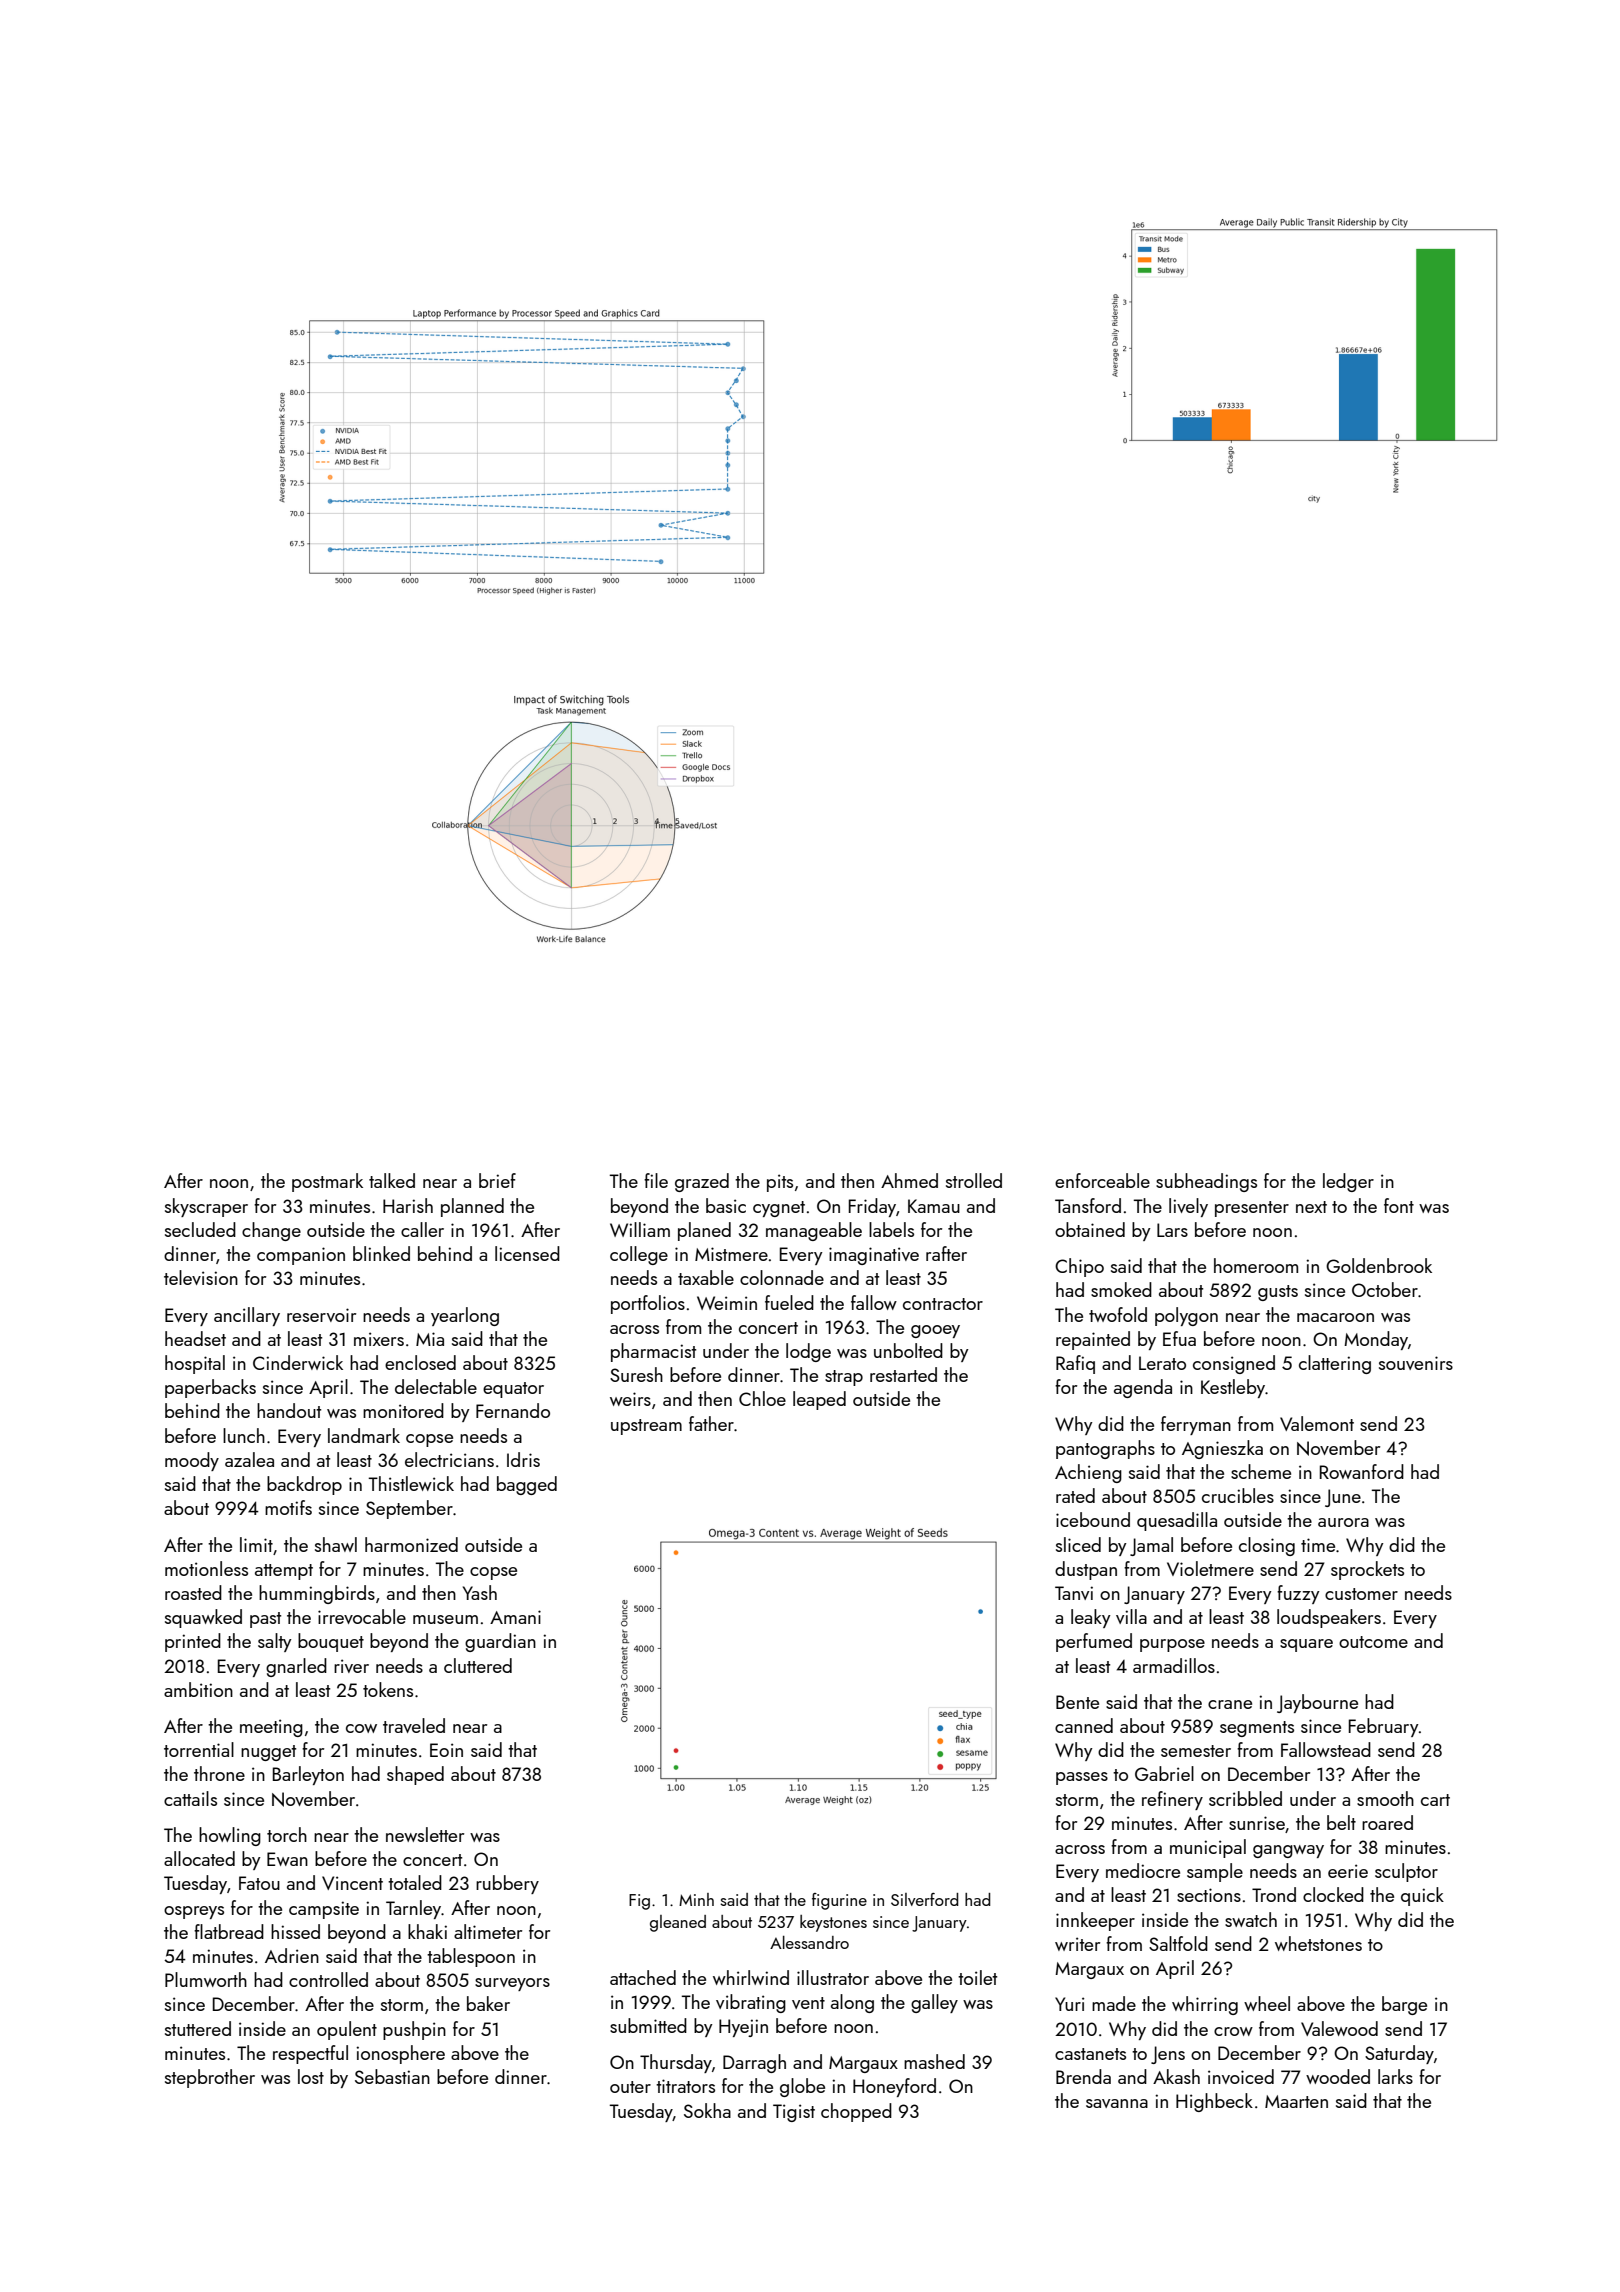 The width and height of the screenshot is (1620, 2292). I want to click on Silverford, so click(925, 1899).
